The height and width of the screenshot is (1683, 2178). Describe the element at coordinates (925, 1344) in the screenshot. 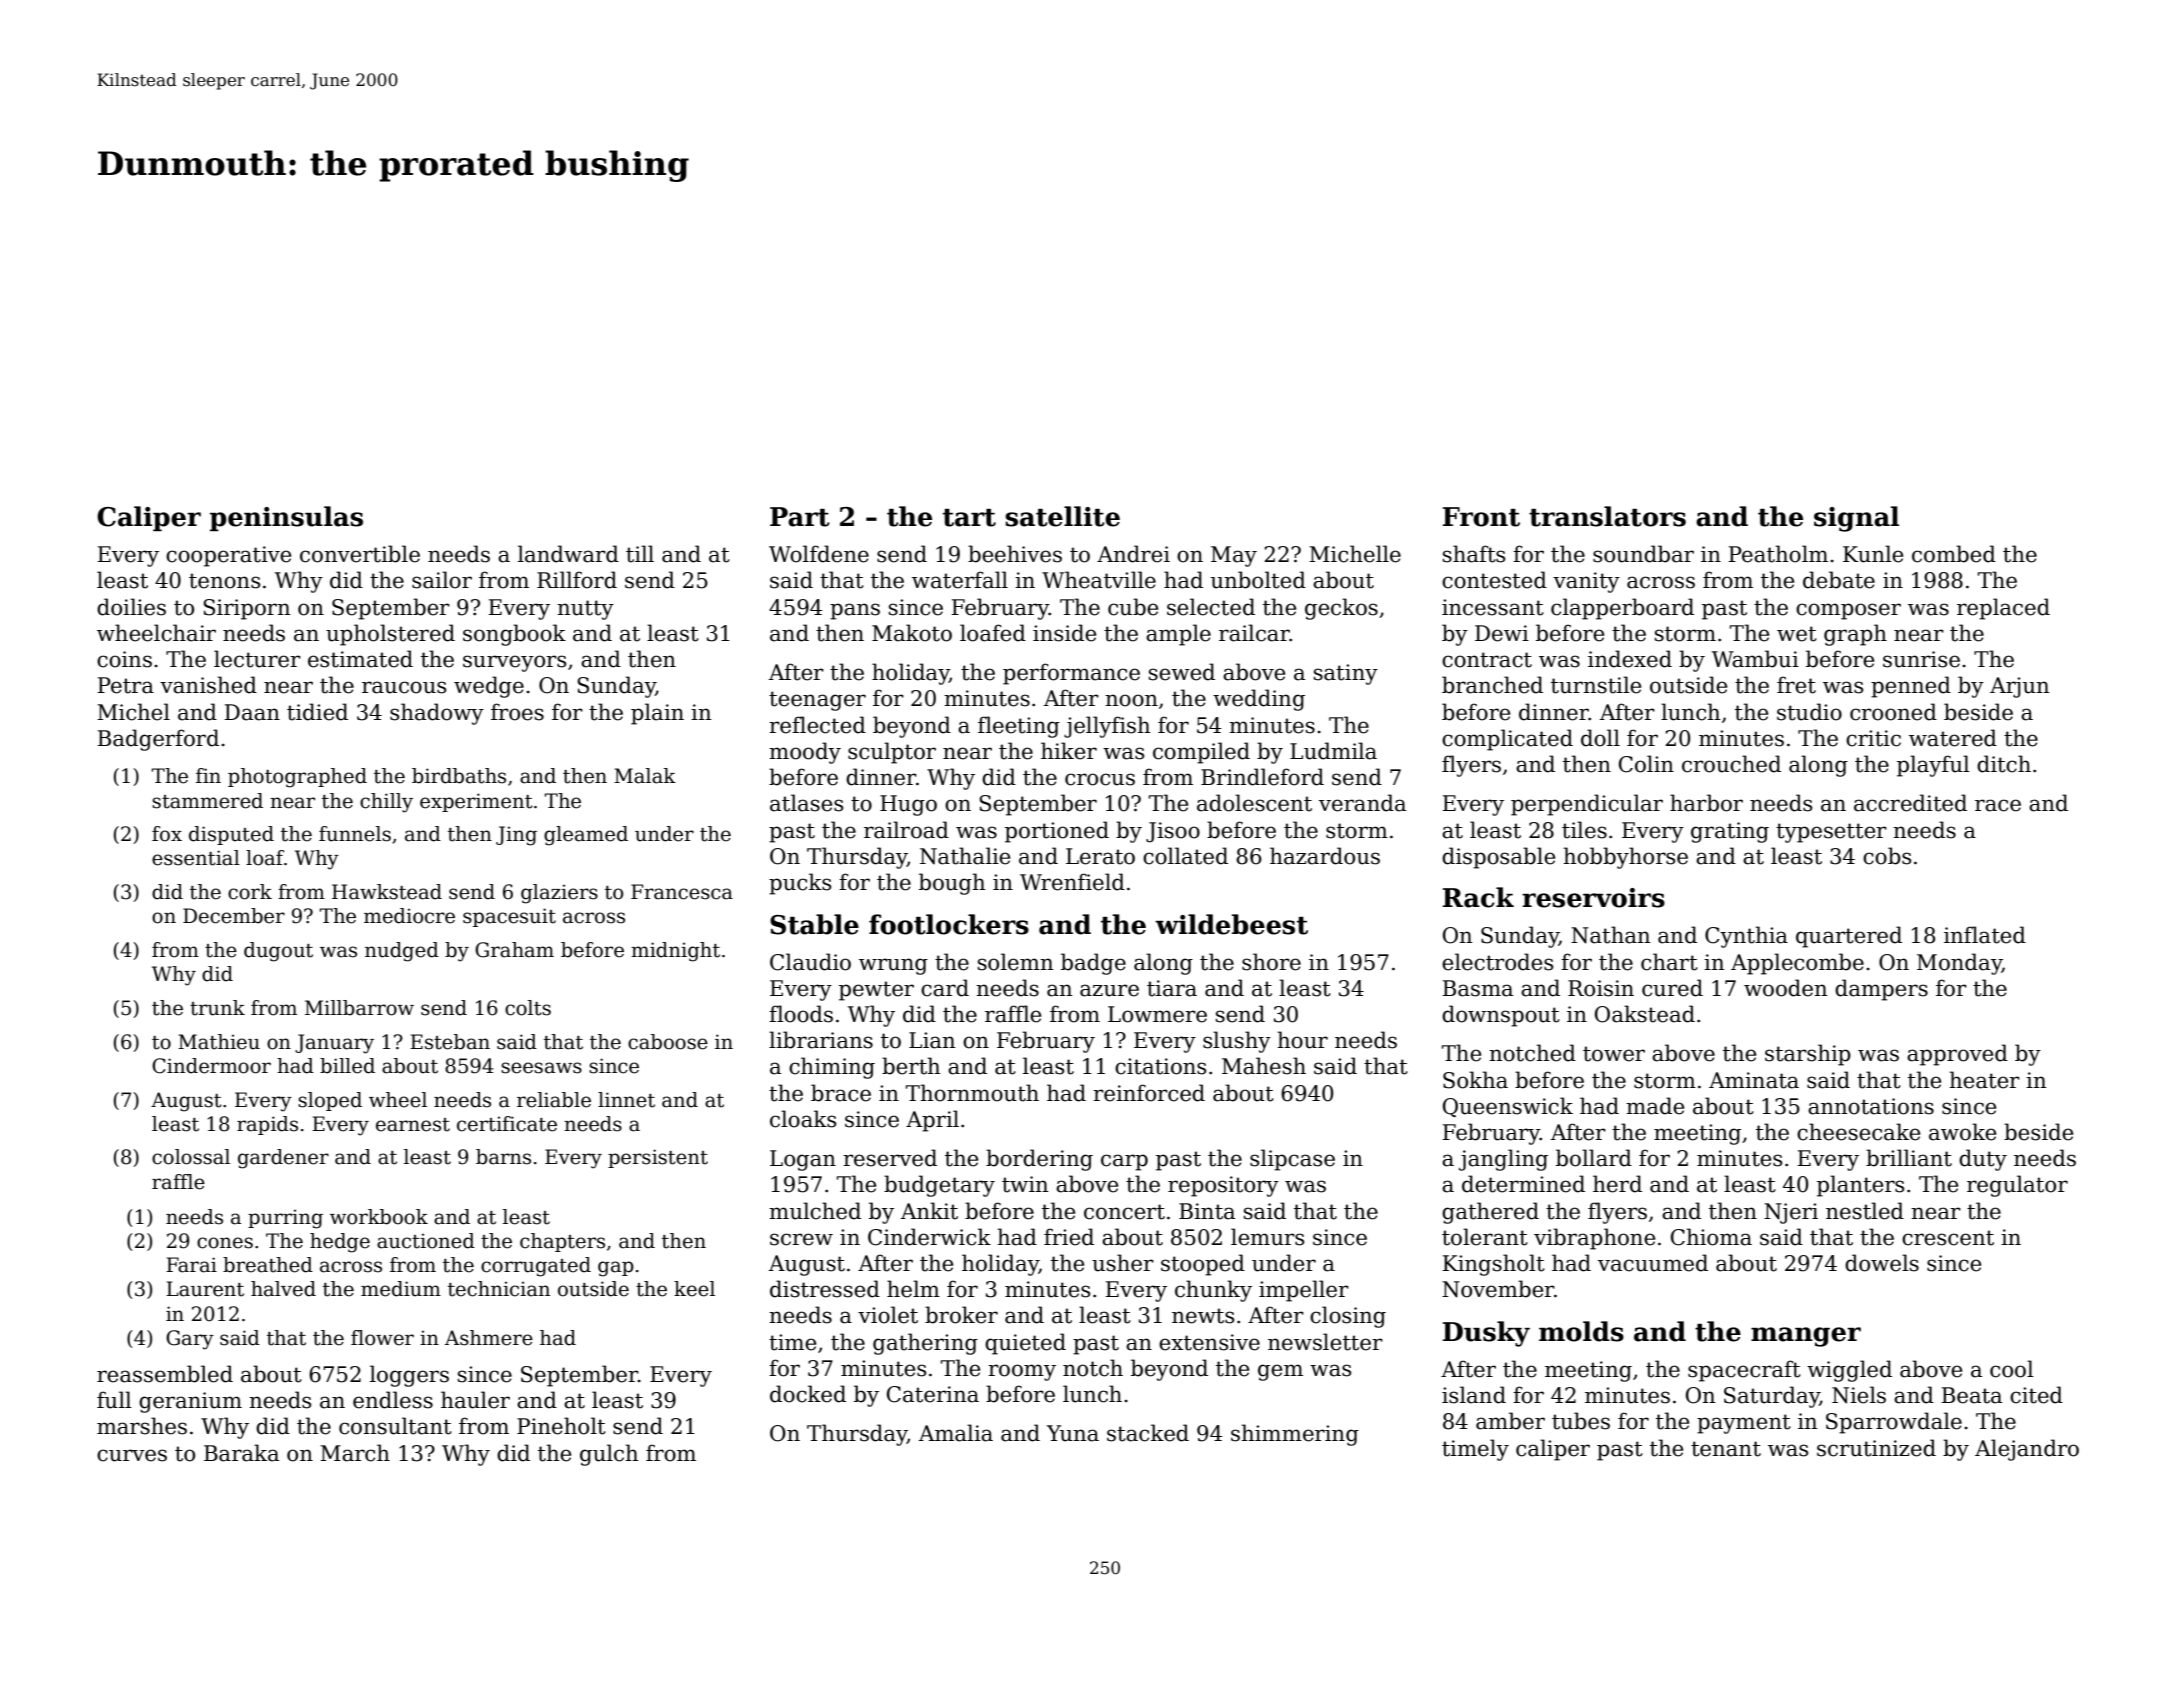

I see `gathering` at that location.
